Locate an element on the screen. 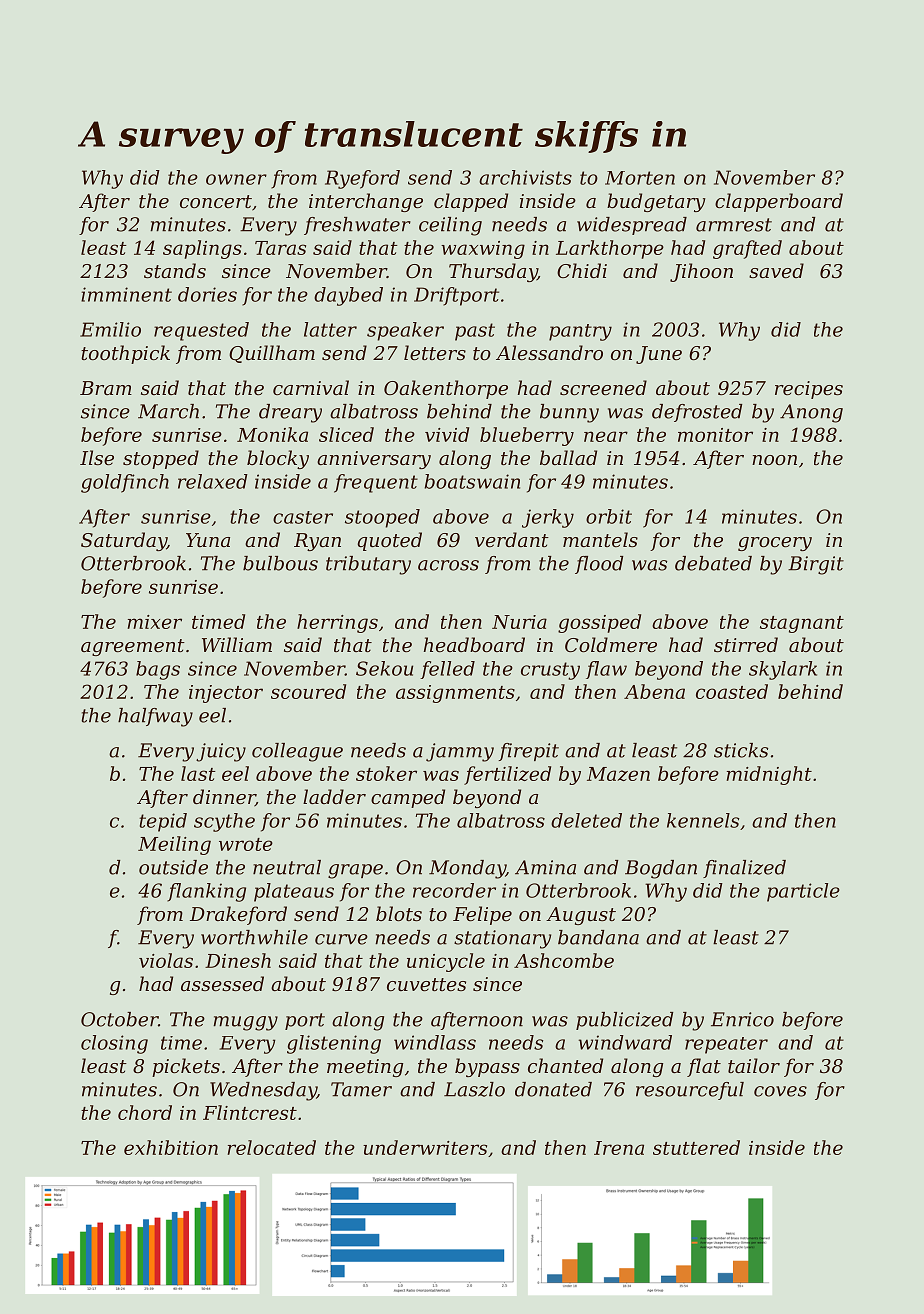 The width and height of the screenshot is (924, 1314). ceiling is located at coordinates (450, 226).
